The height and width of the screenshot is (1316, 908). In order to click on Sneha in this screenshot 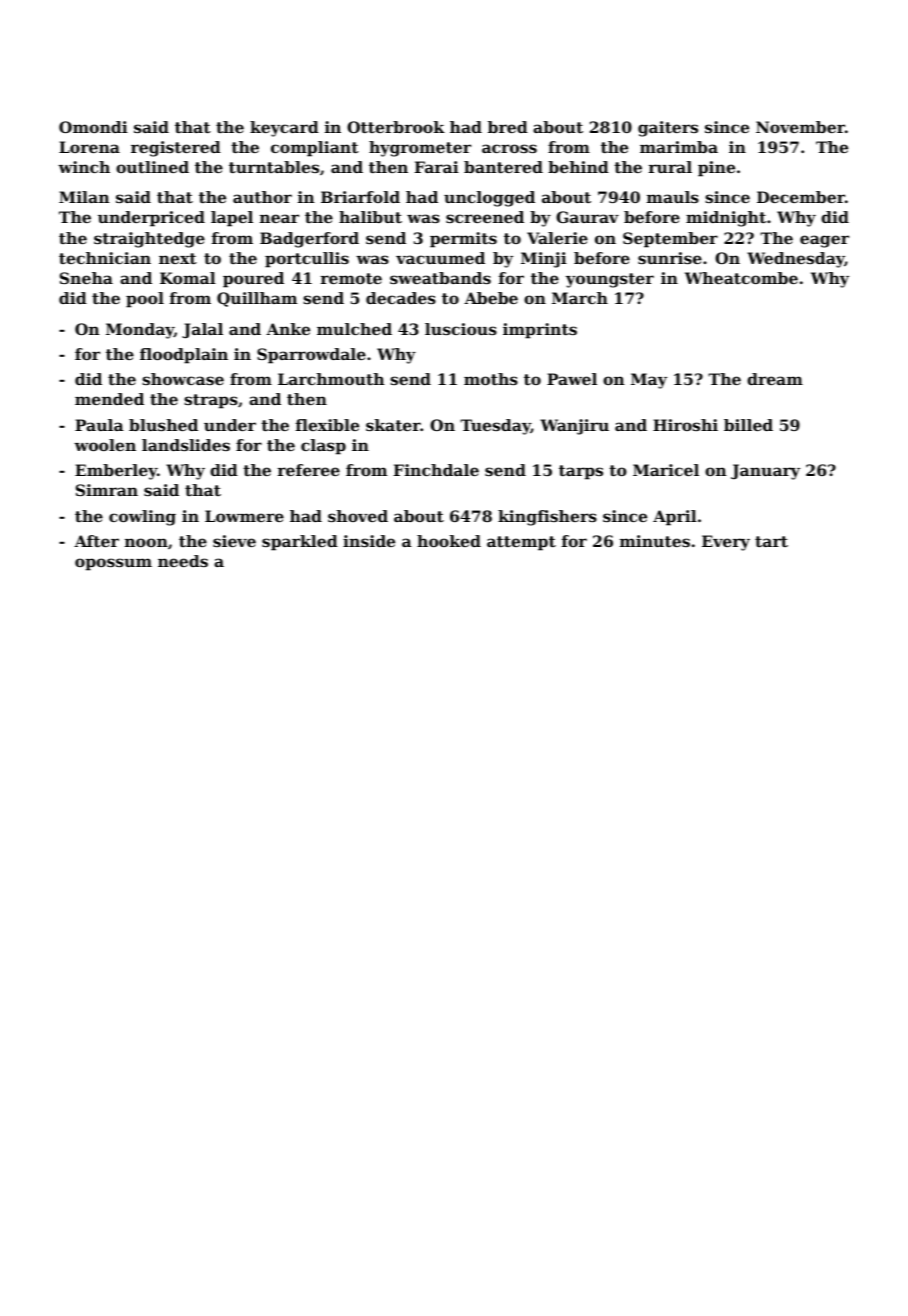, I will do `click(86, 278)`.
